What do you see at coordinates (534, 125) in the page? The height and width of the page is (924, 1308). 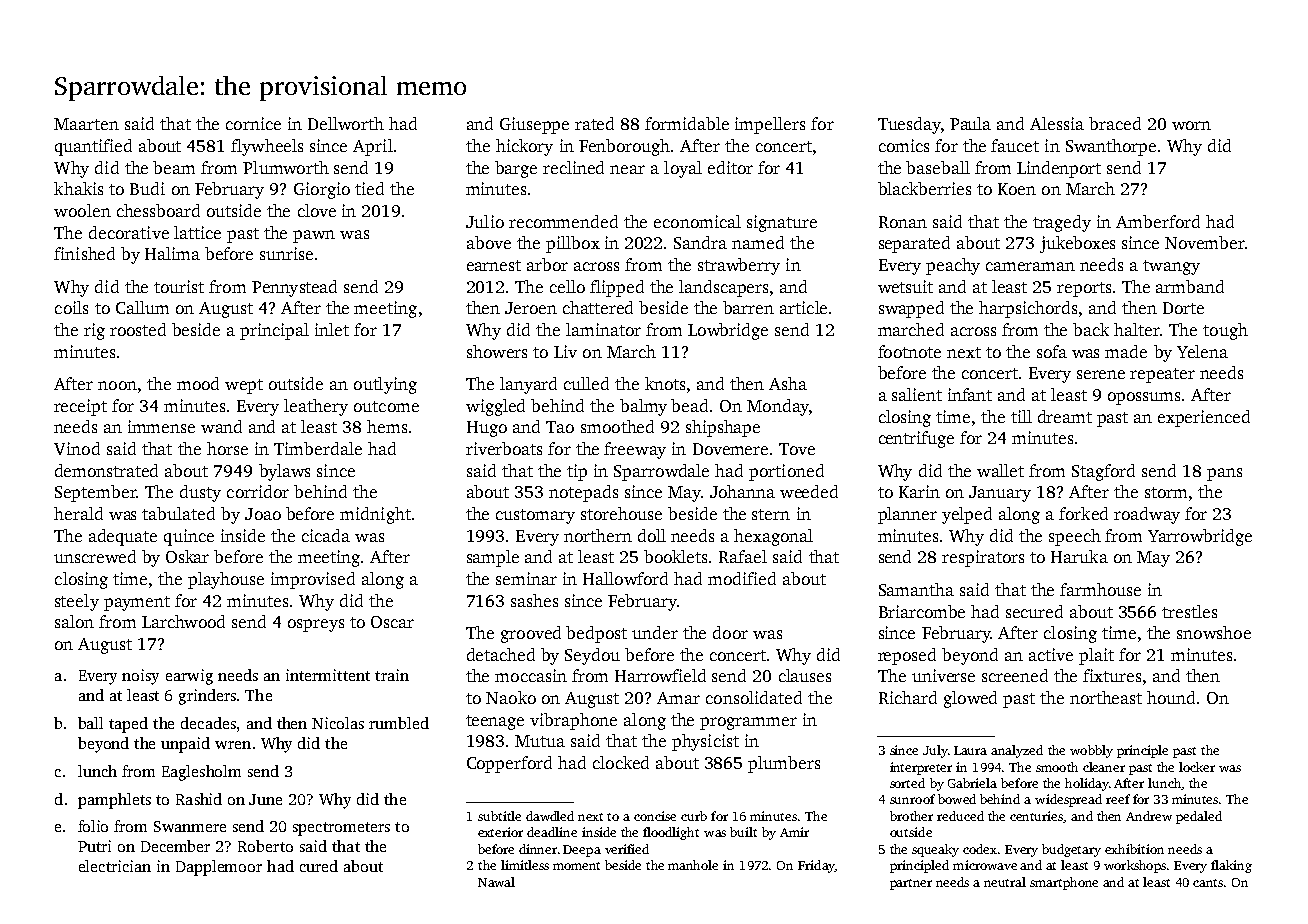 I see `Giuseppe` at bounding box center [534, 125].
